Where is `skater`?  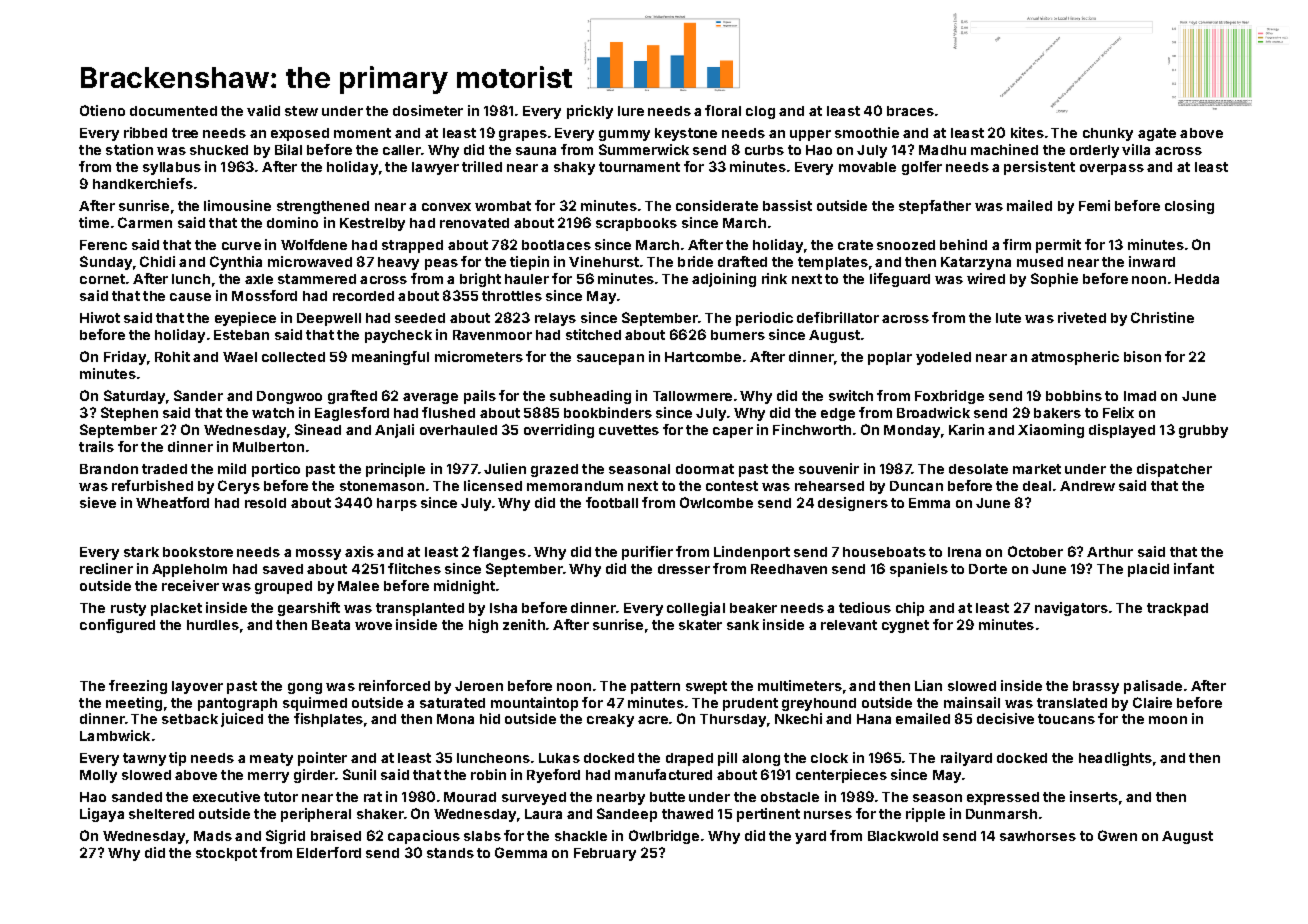
skater is located at coordinates (700, 625).
